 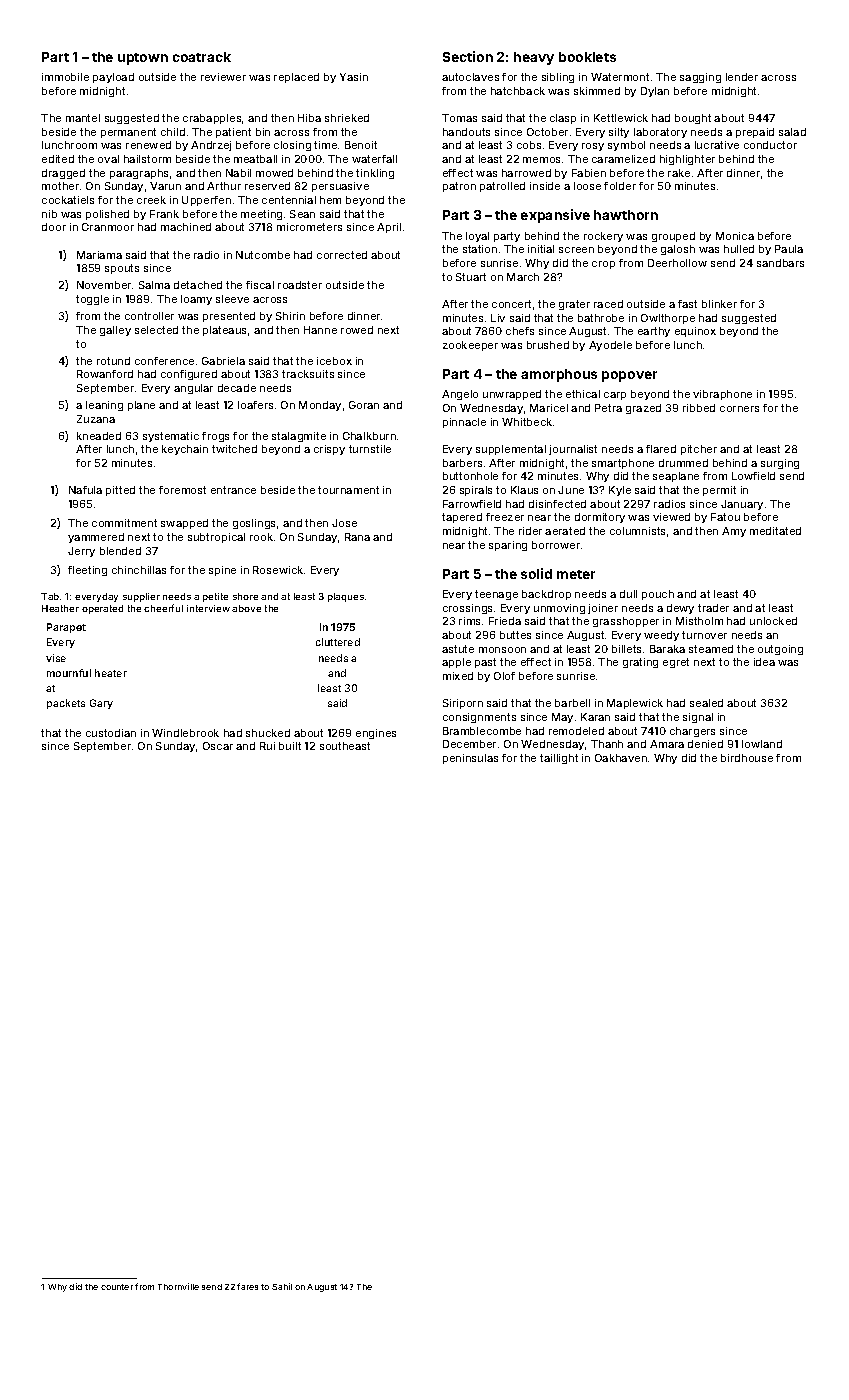 I want to click on coatrack, so click(x=202, y=57).
